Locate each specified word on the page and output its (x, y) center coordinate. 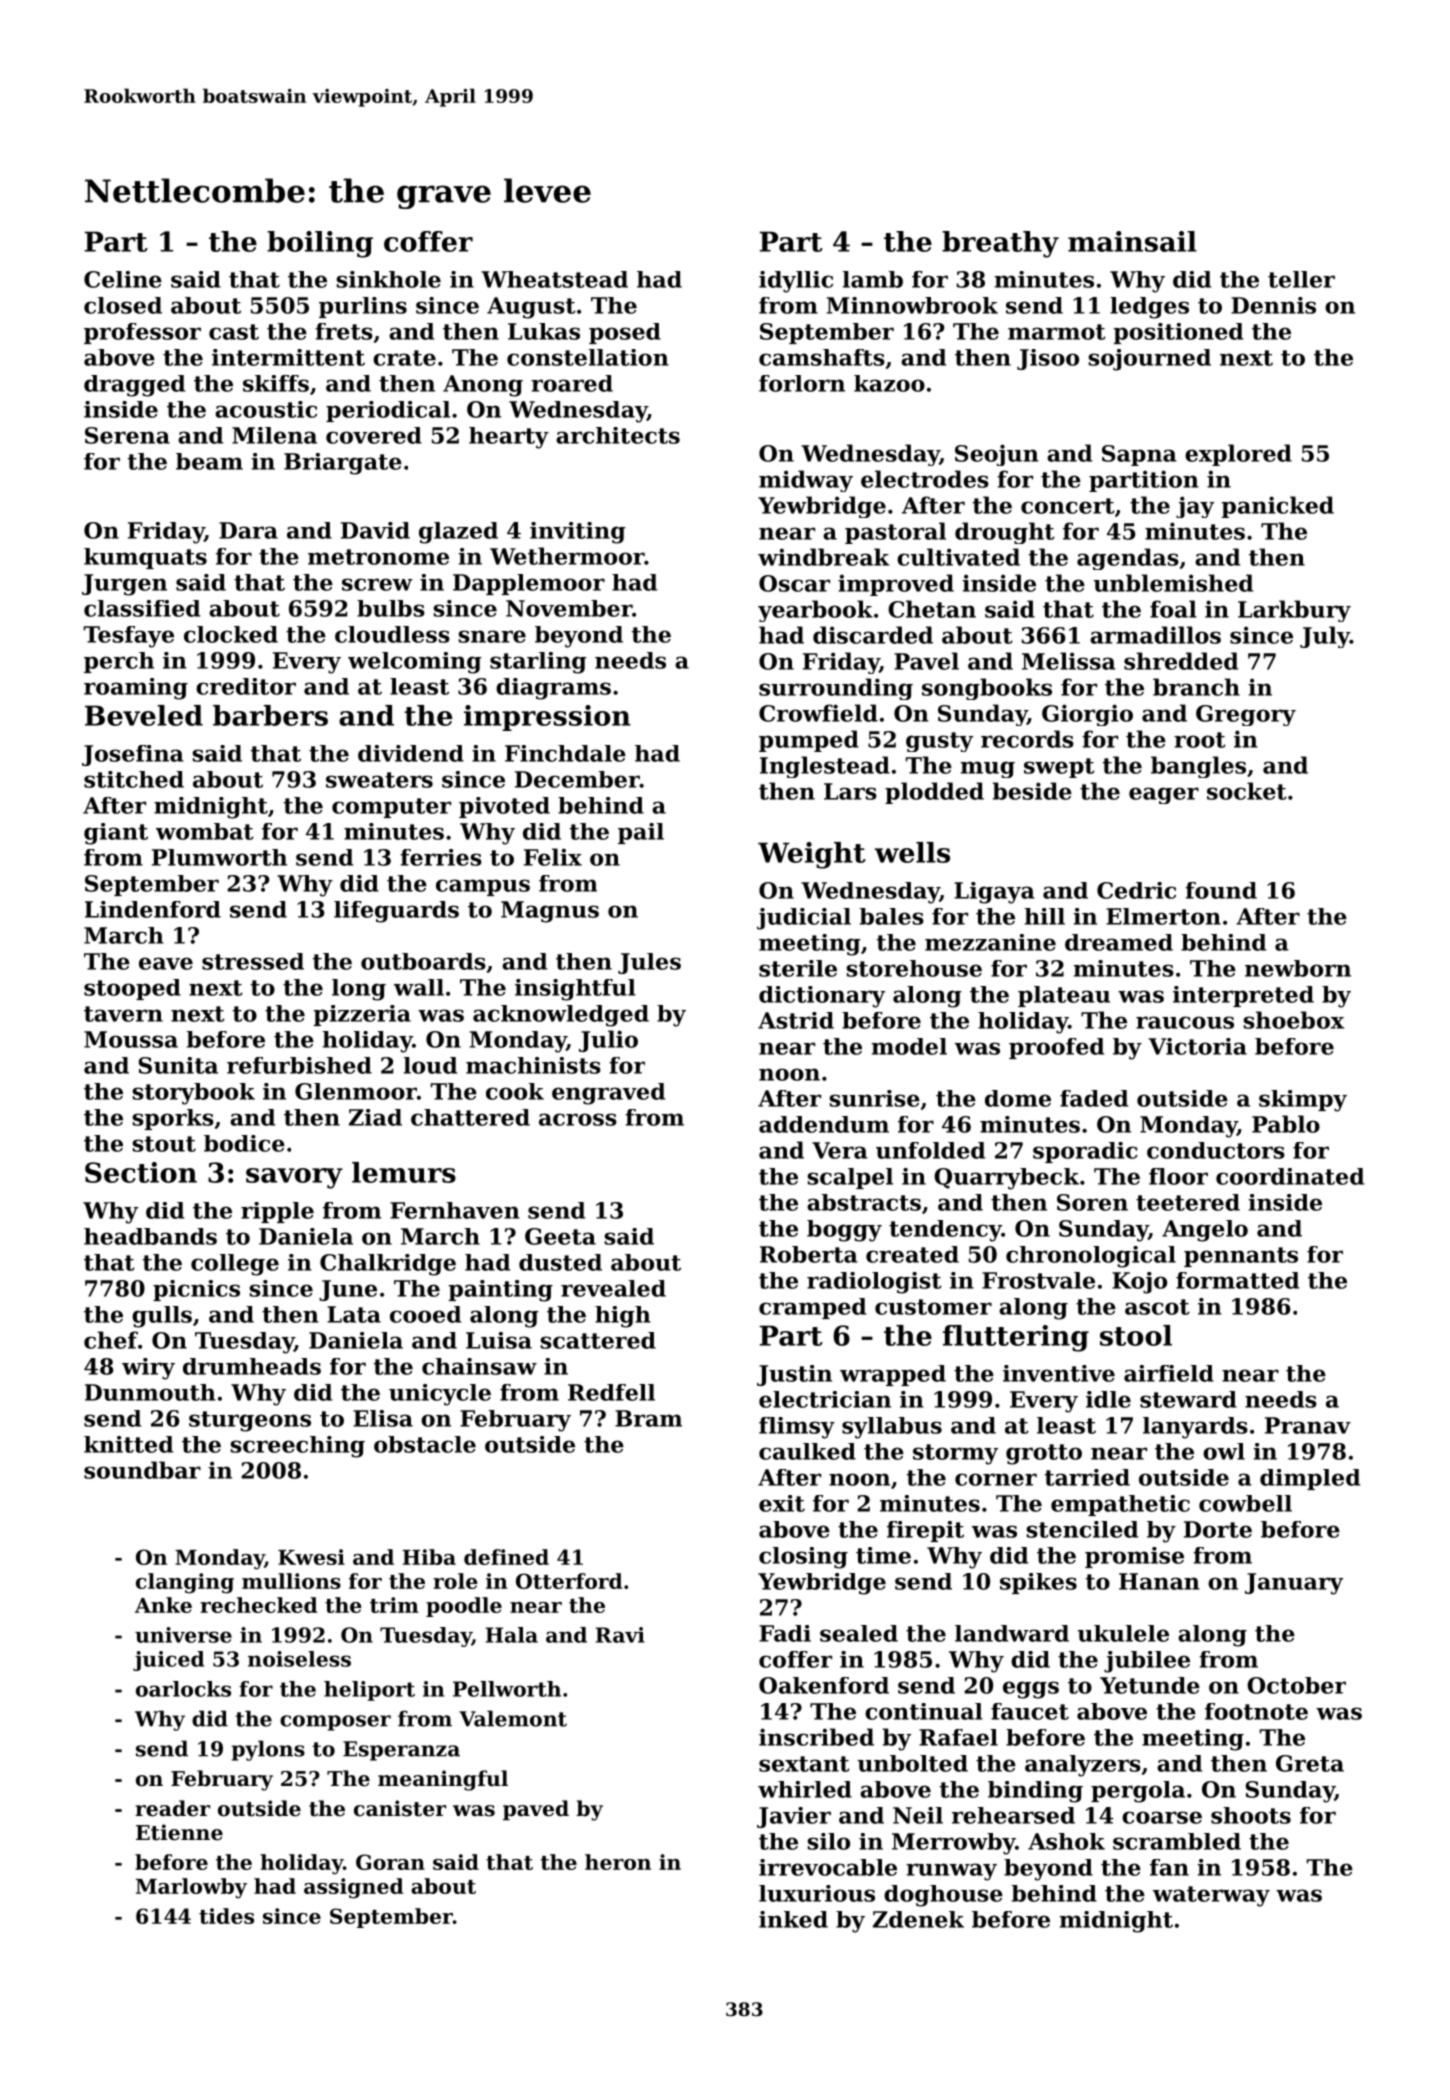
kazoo (889, 383)
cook (515, 1091)
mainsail (1132, 241)
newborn (1298, 968)
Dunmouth (150, 1392)
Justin (794, 1375)
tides (226, 1916)
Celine (123, 279)
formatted (1237, 1280)
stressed (253, 961)
